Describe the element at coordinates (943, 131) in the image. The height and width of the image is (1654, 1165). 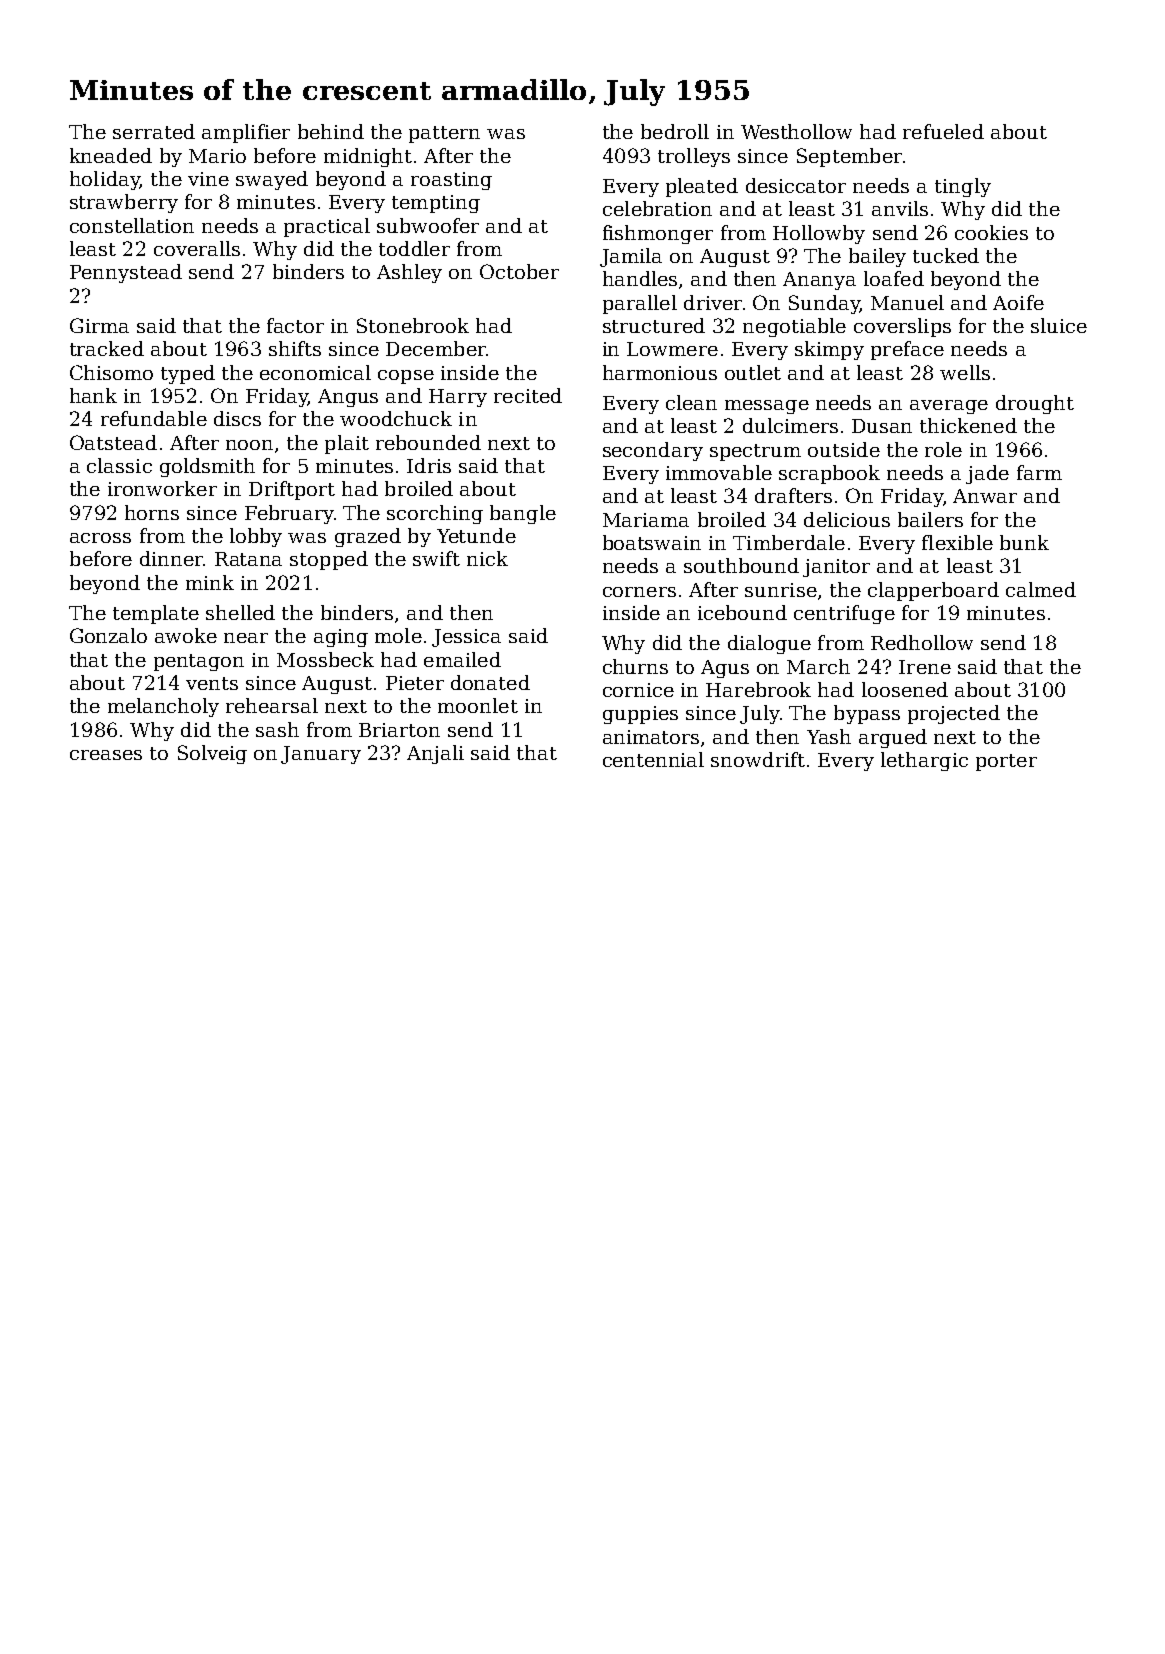
I see `refueled` at that location.
